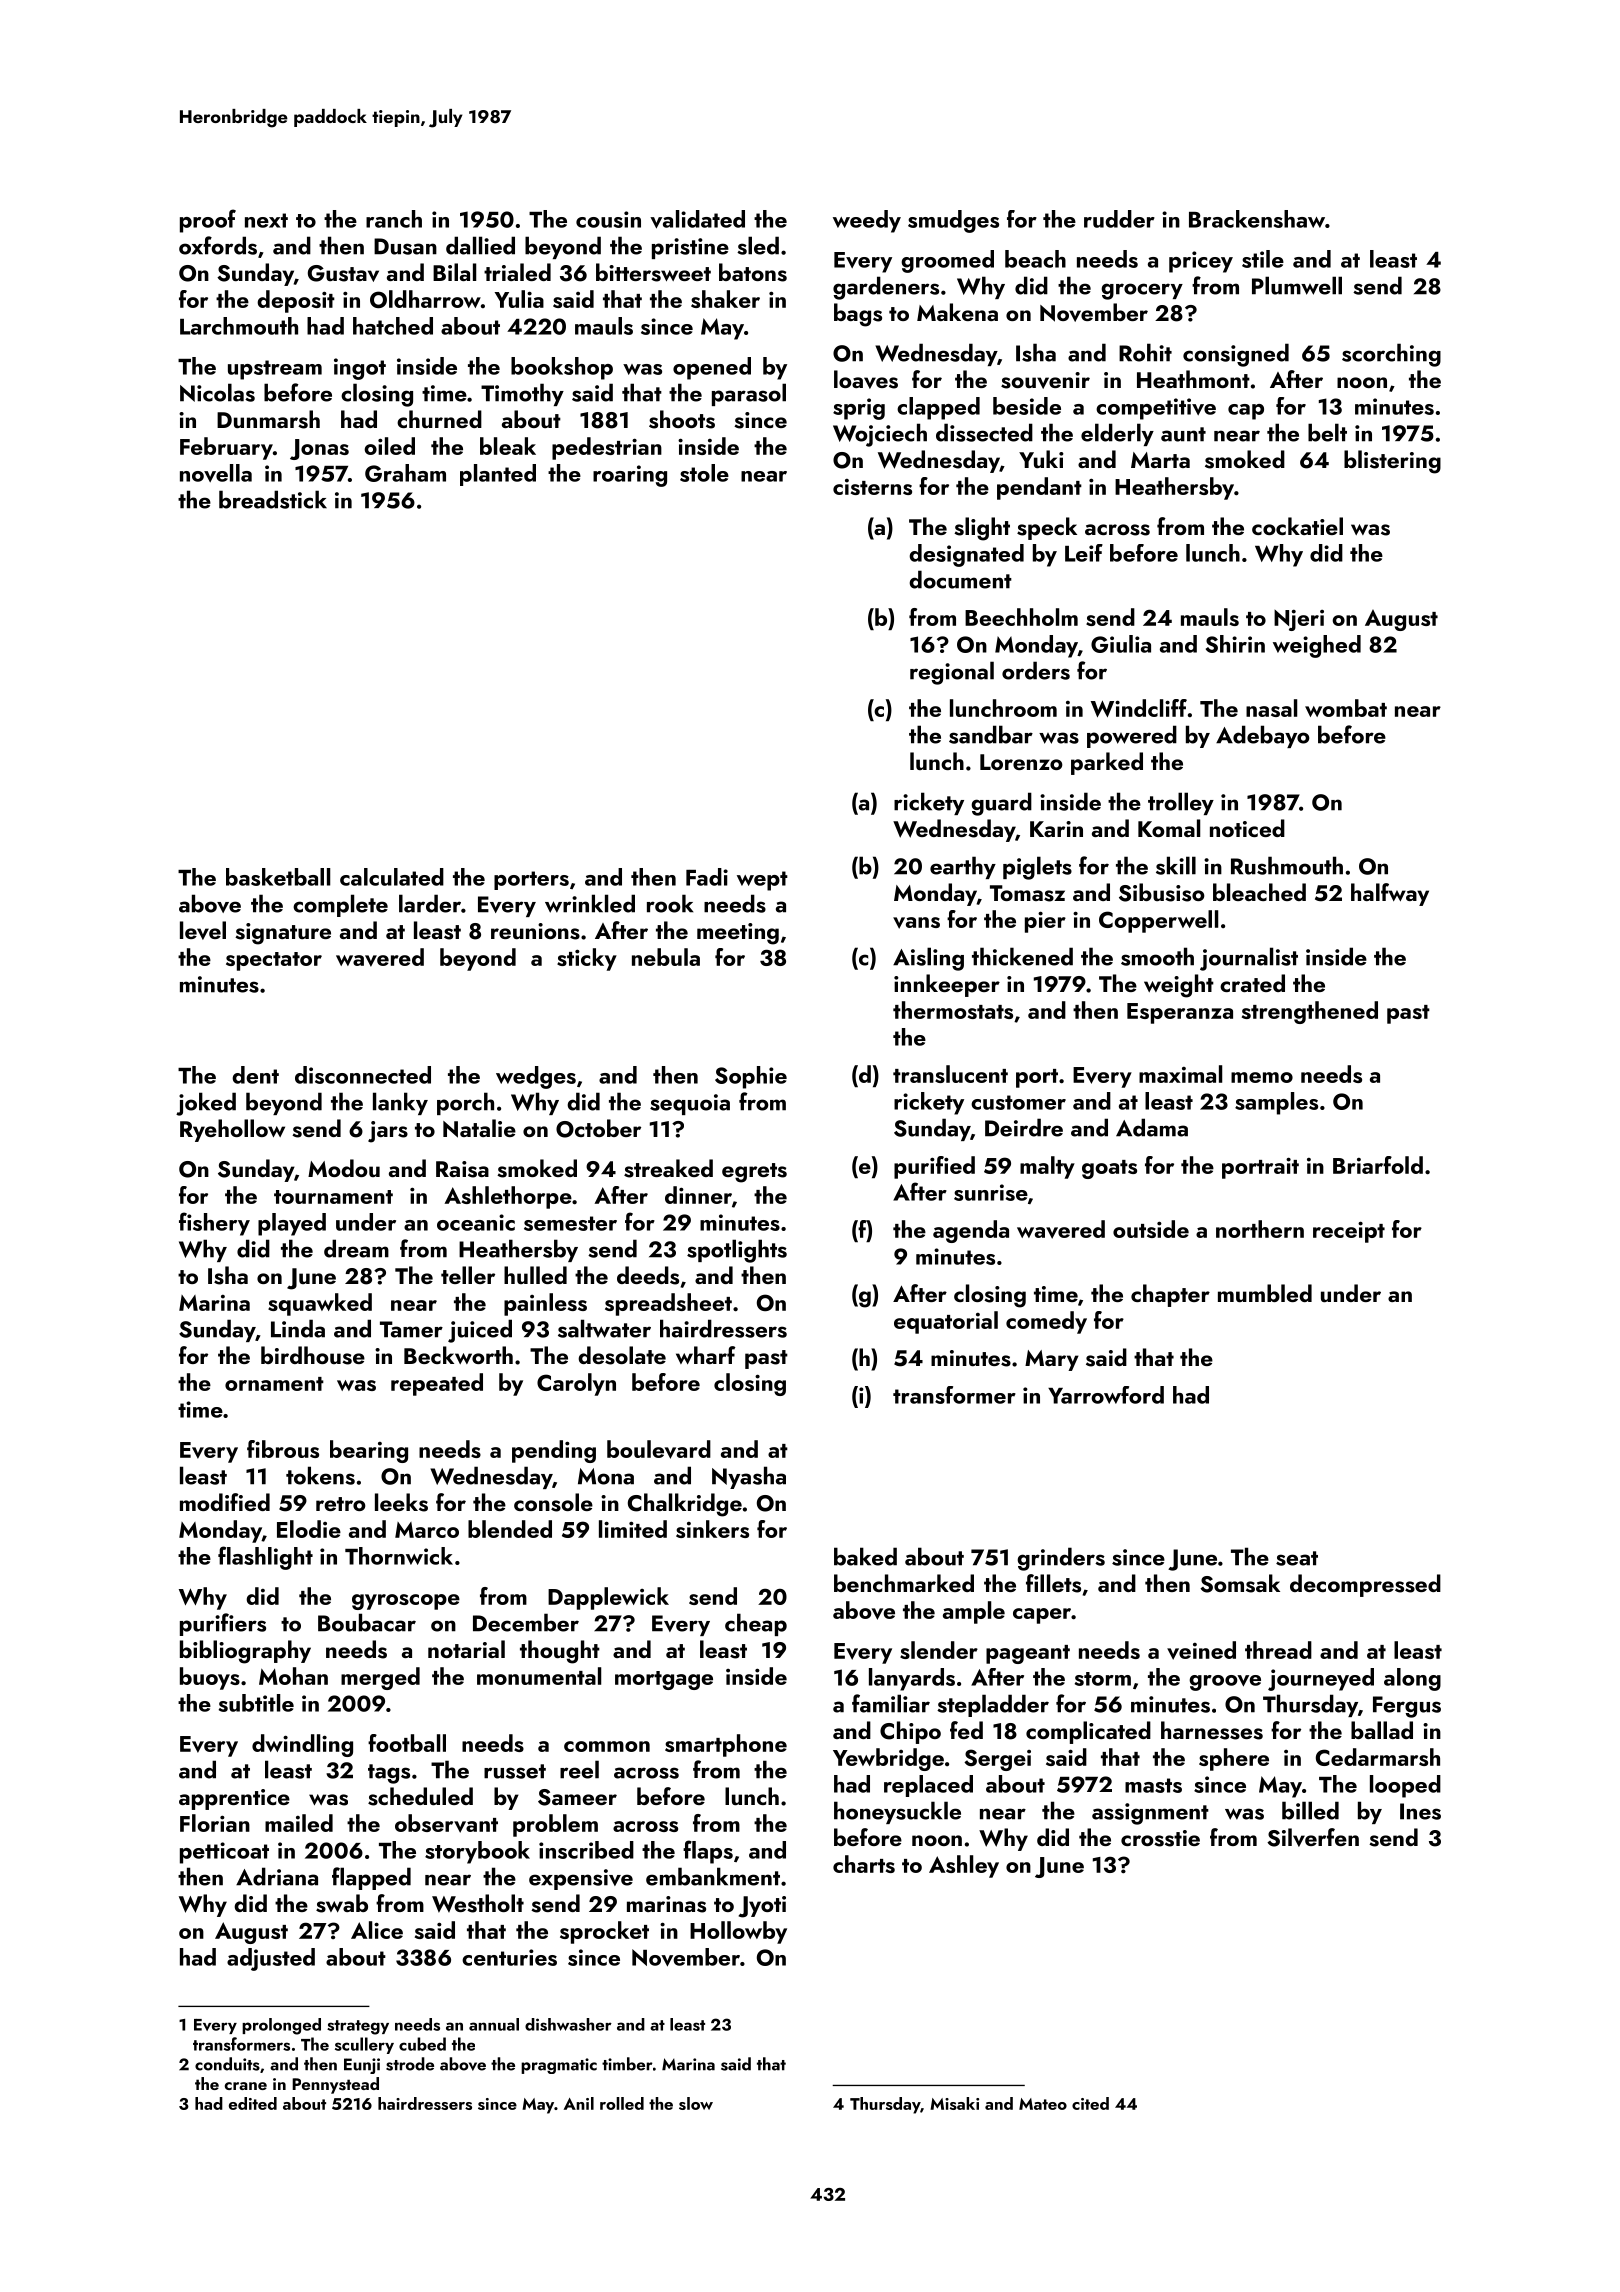 This image has width=1620, height=2292. Describe the element at coordinates (991, 734) in the image. I see `sandbar` at that location.
